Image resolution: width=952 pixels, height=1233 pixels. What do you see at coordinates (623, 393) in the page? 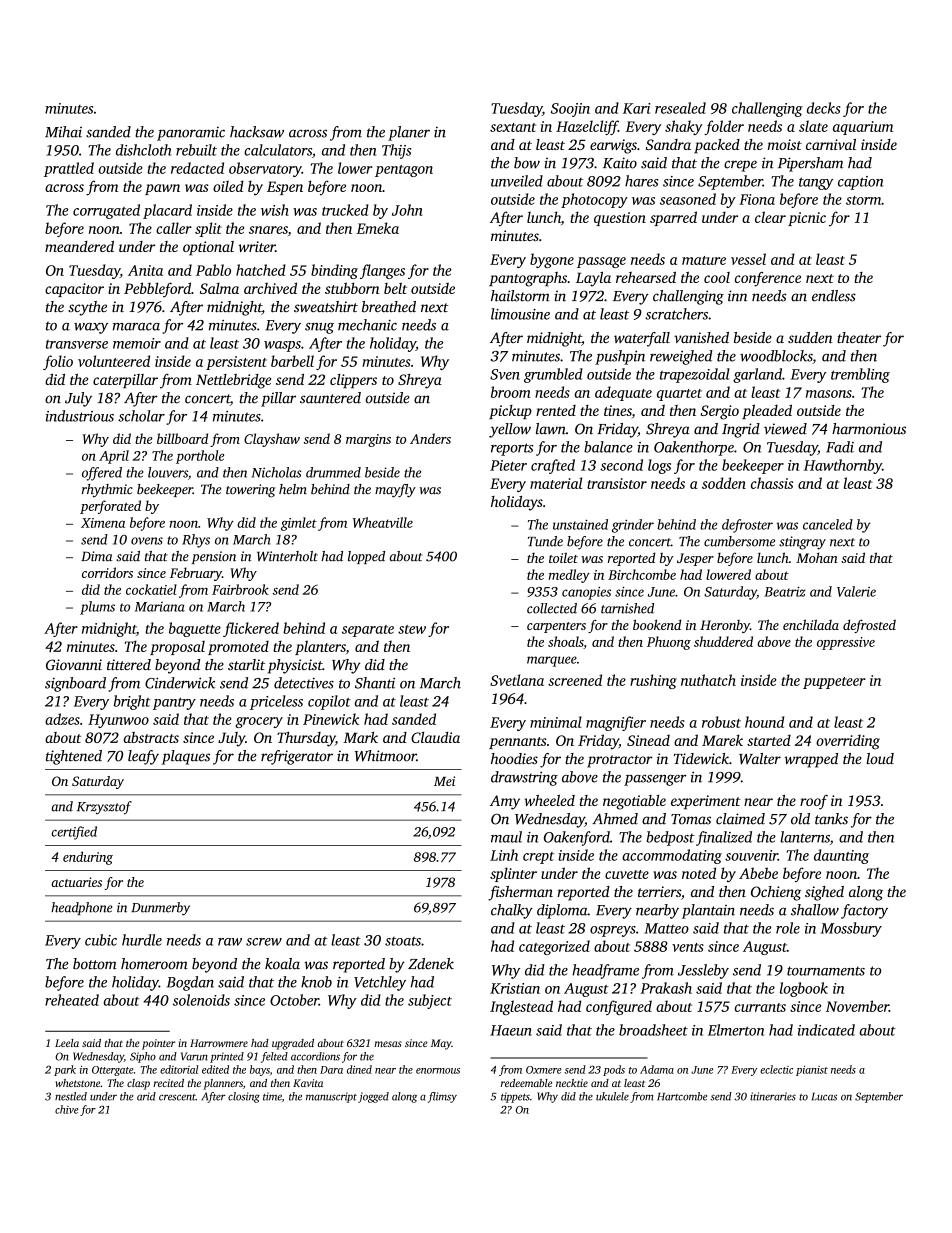
I see `adequate` at bounding box center [623, 393].
